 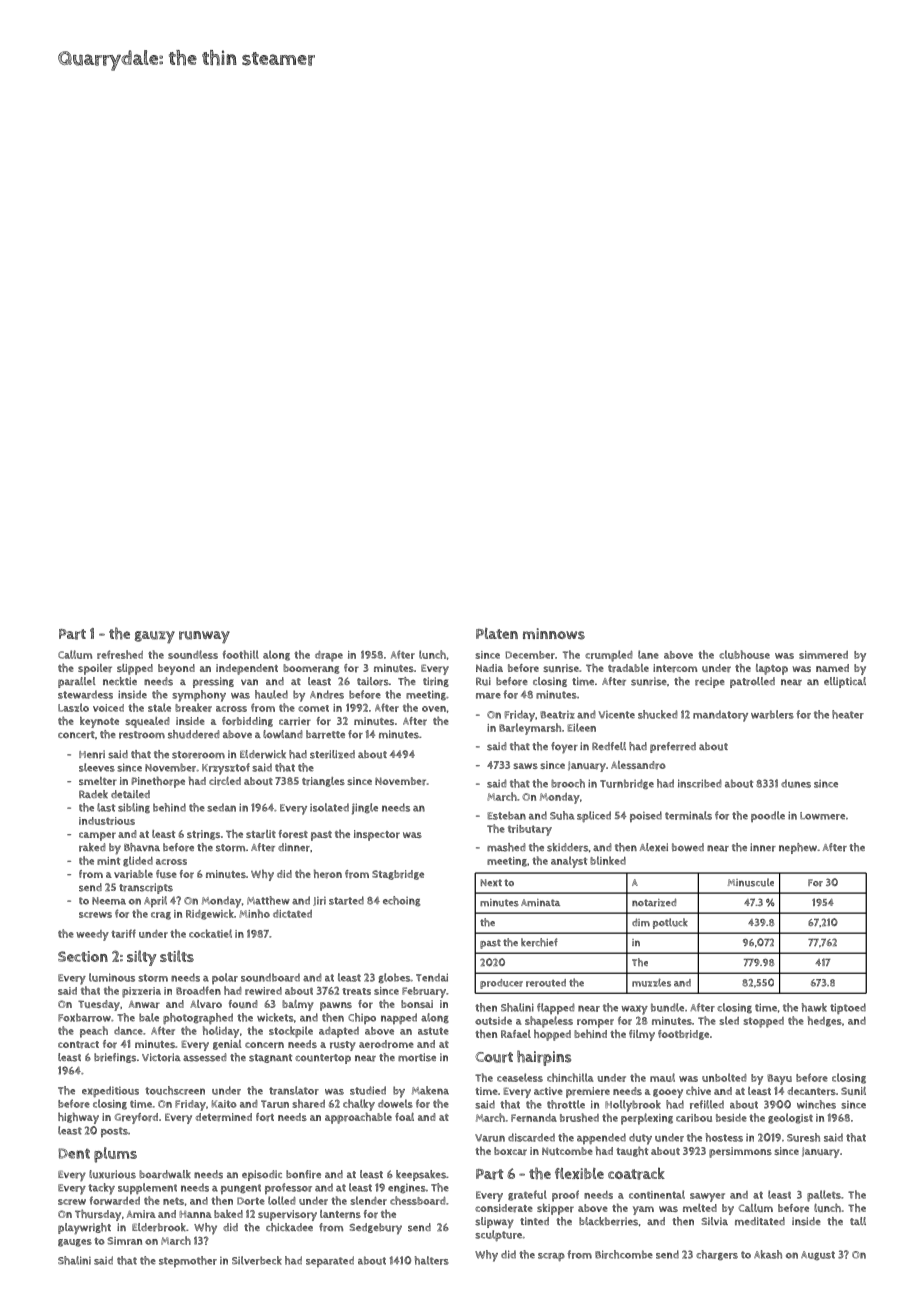 I want to click on minnows, so click(x=554, y=634).
